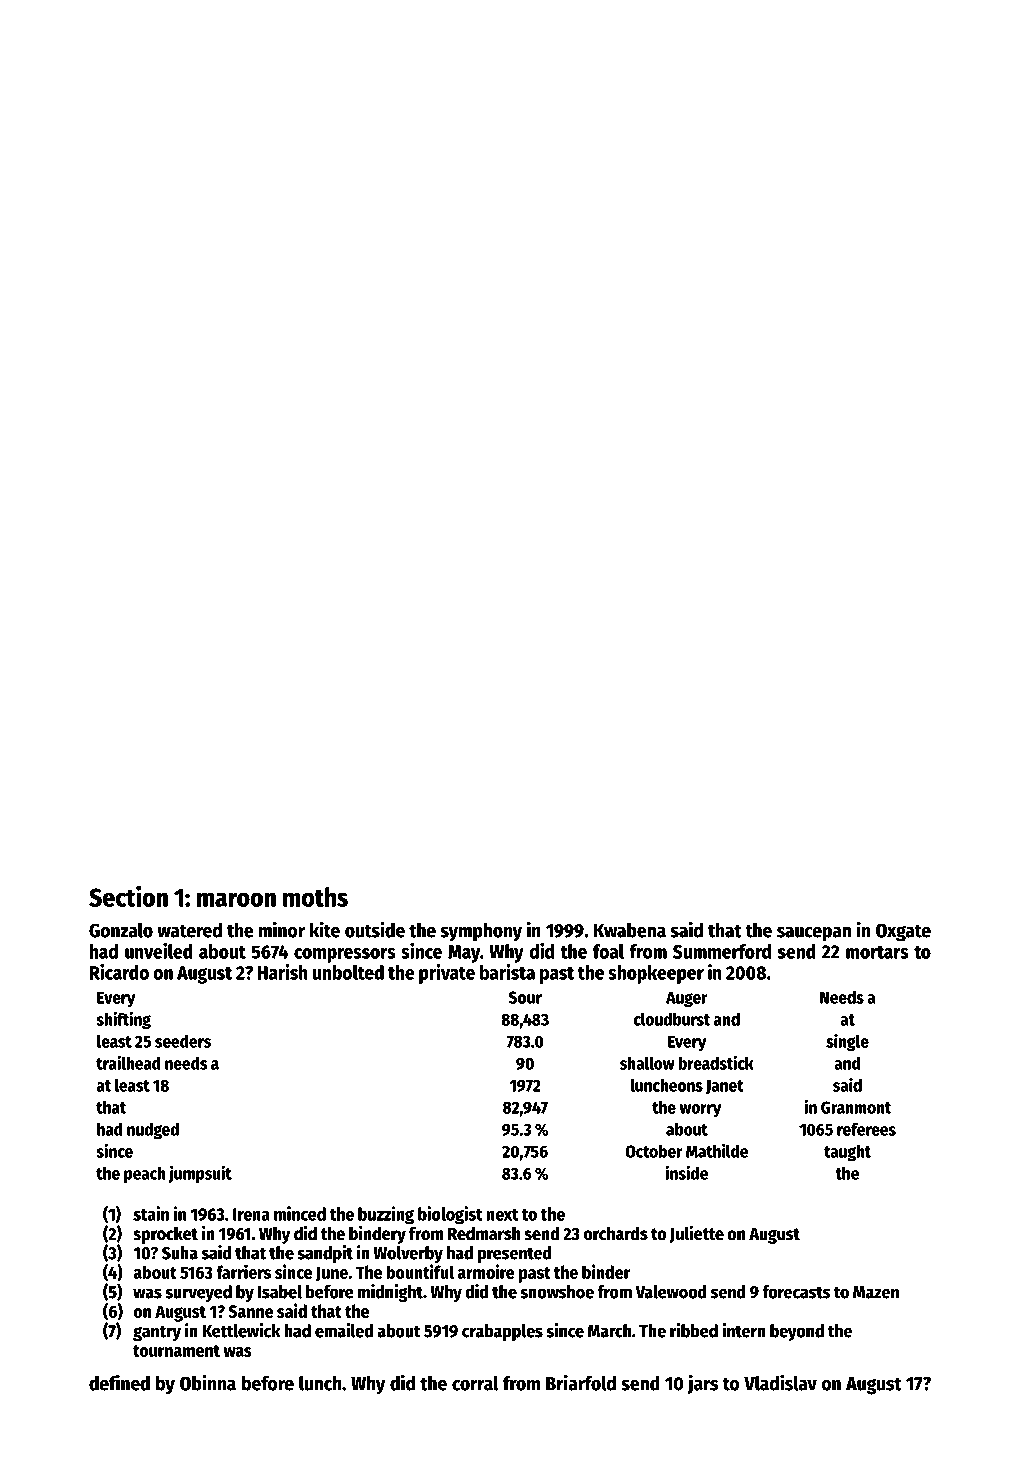  What do you see at coordinates (702, 1385) in the screenshot?
I see `jars` at bounding box center [702, 1385].
